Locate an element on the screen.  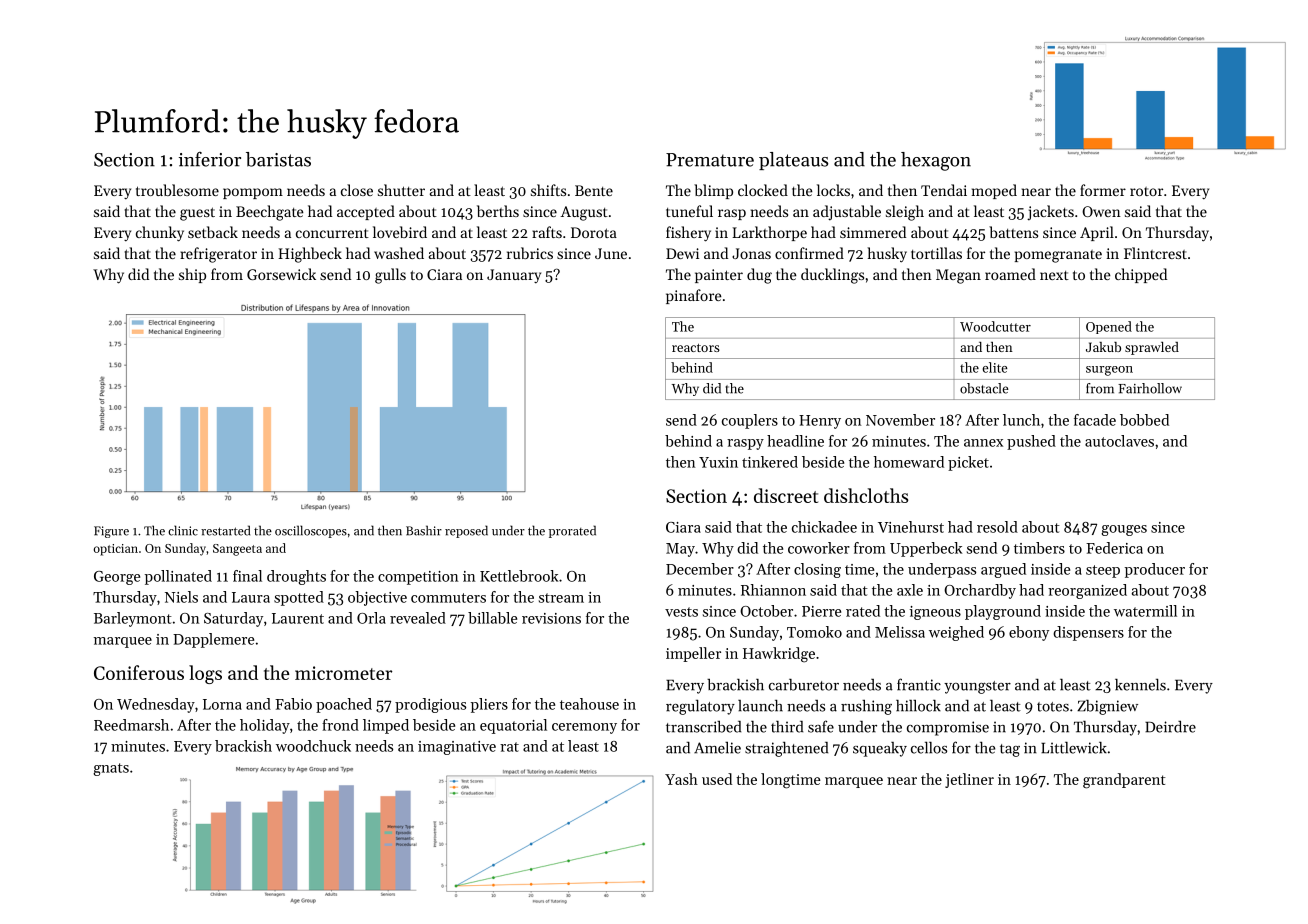
simmered is located at coordinates (873, 232).
